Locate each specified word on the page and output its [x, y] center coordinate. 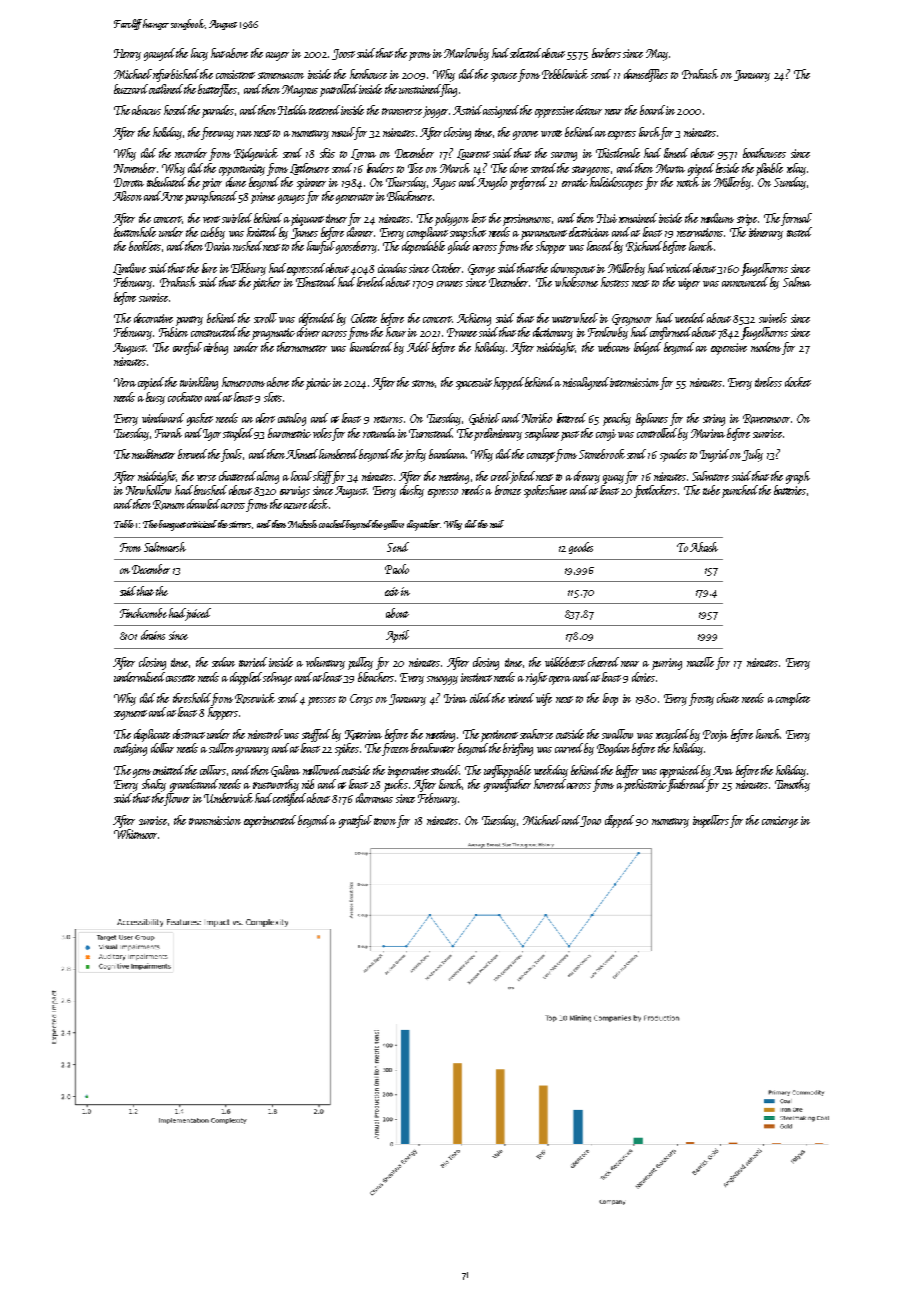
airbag [216, 348]
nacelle [700, 662]
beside [727, 168]
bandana [447, 454]
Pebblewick [565, 74]
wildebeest [565, 662]
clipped [619, 821]
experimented [270, 821]
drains [153, 635]
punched [740, 491]
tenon [385, 821]
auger [277, 56]
